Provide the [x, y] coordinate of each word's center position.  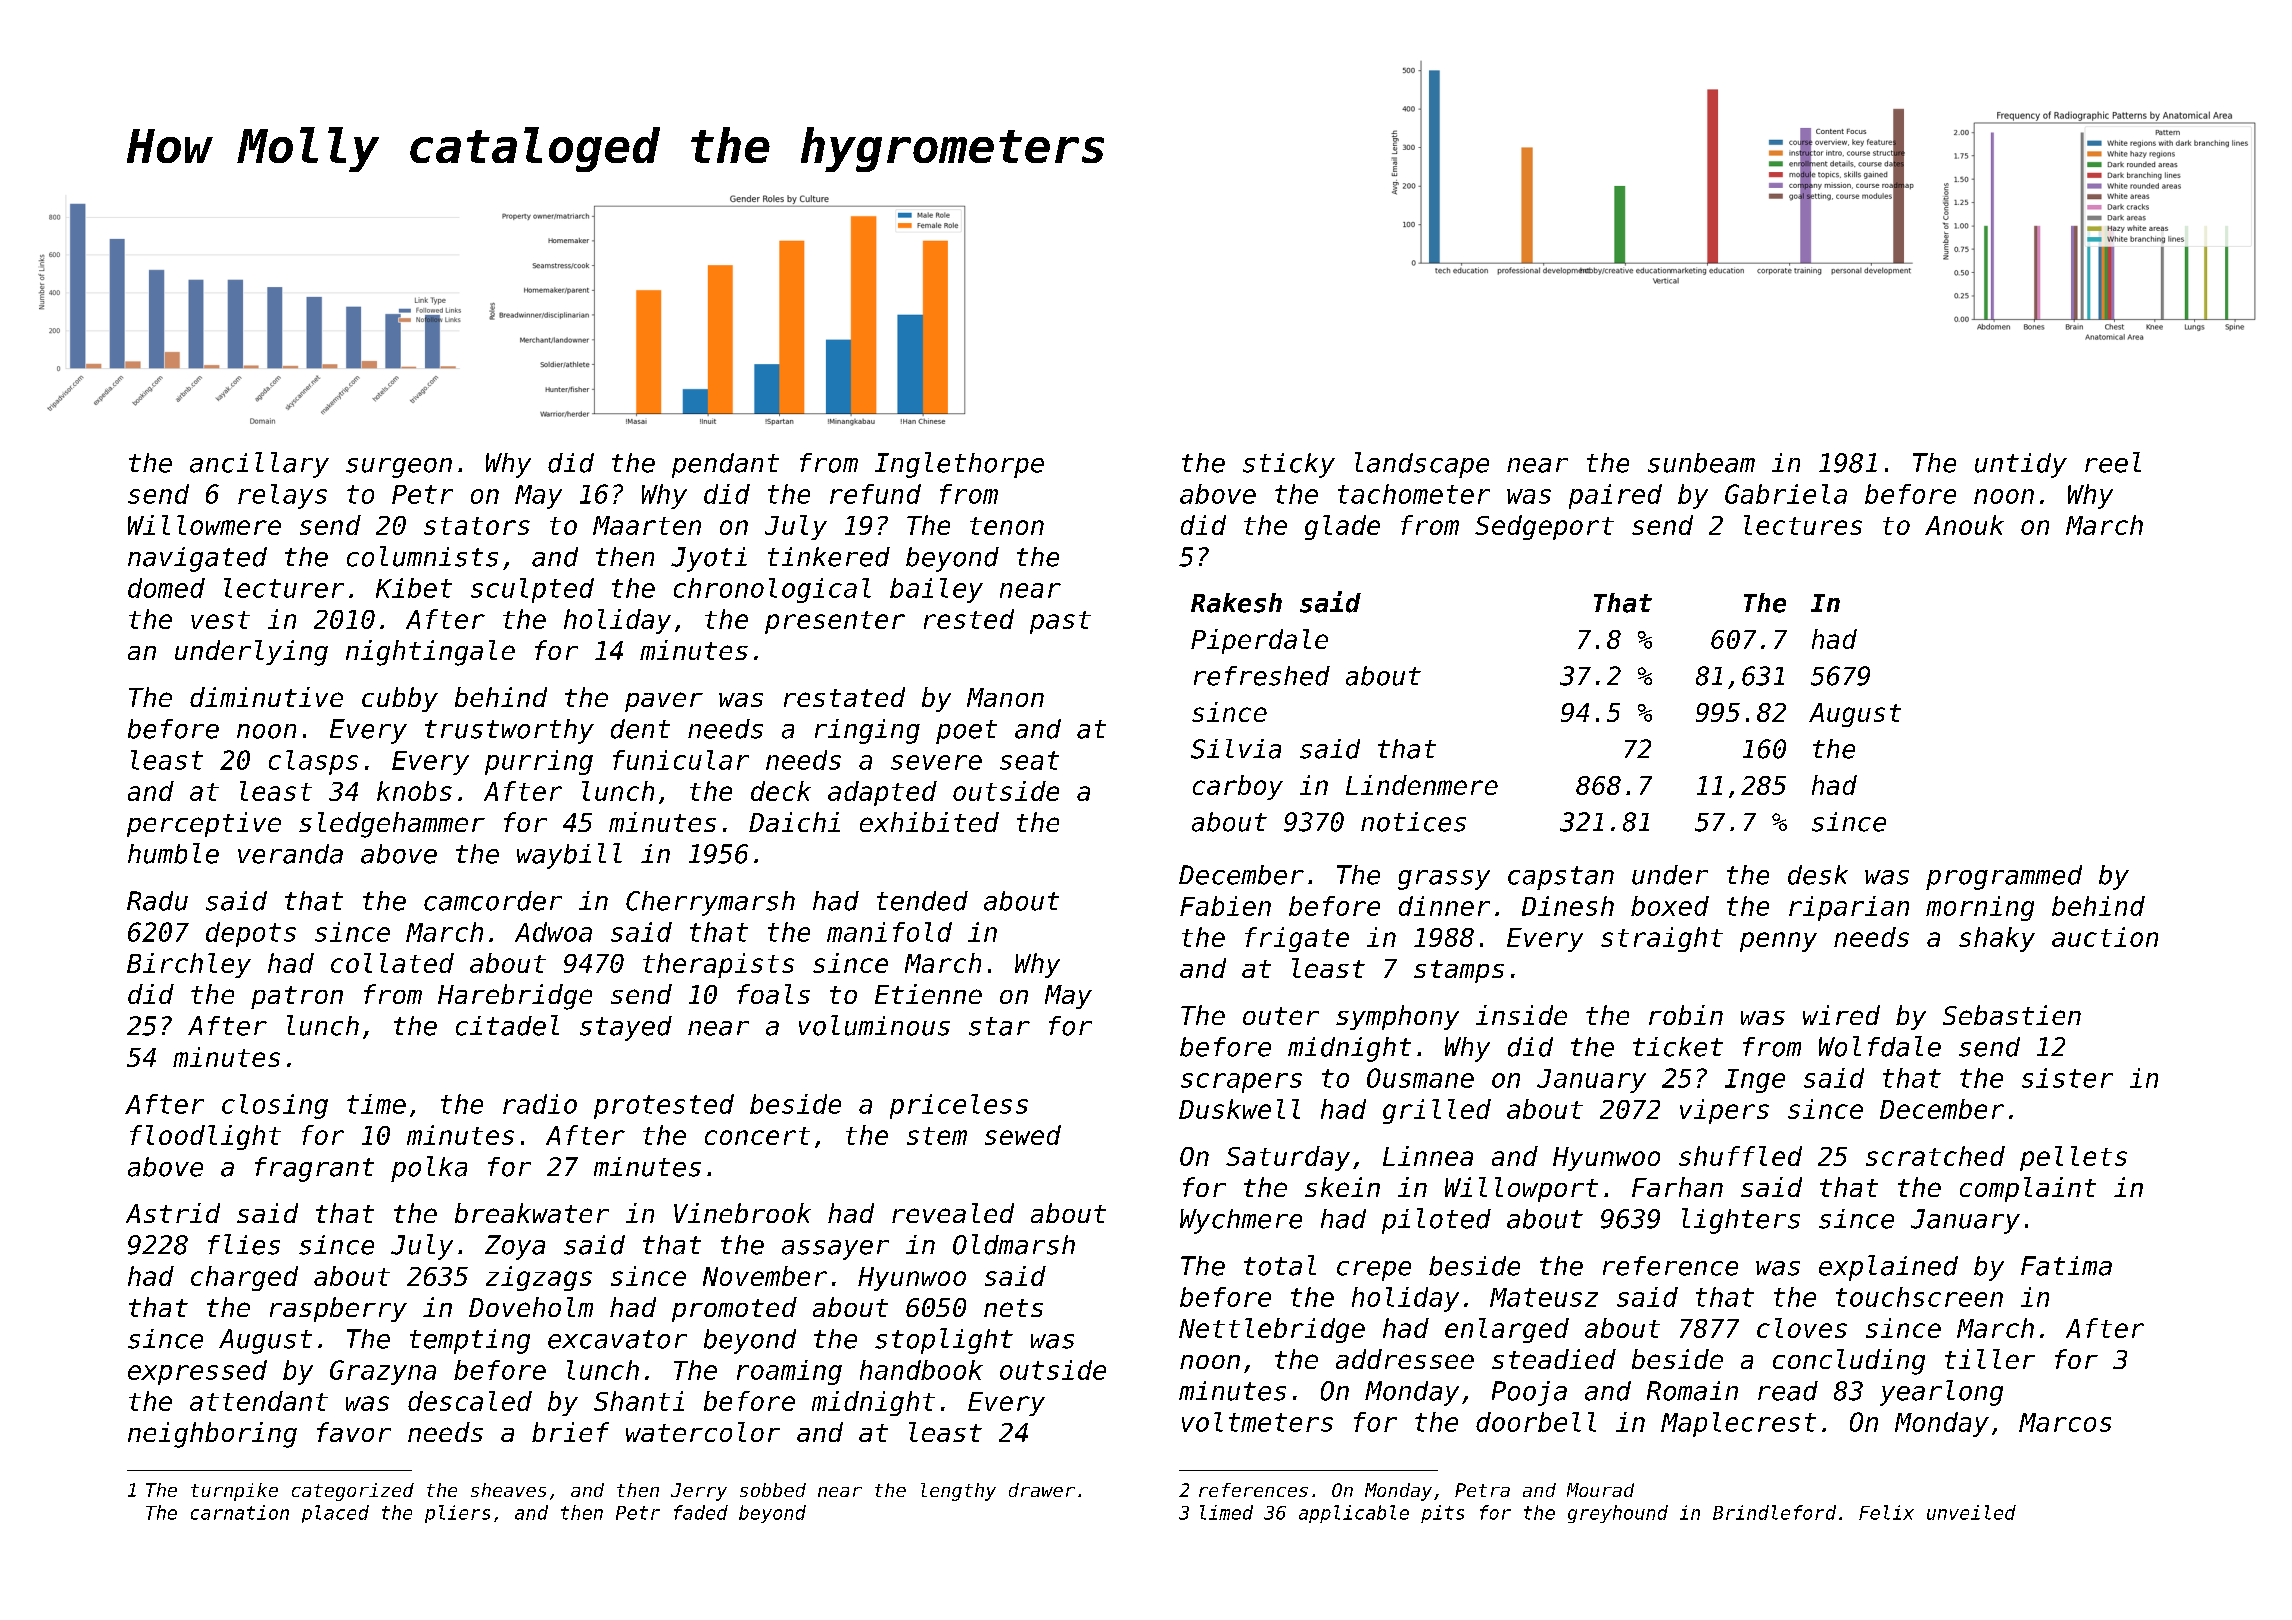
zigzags [539, 1278]
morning [1980, 908]
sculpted [532, 590]
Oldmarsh [1014, 1244]
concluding [1849, 1362]
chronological [772, 590]
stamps [1459, 971]
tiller [1990, 1359]
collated [392, 963]
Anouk [1964, 525]
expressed [197, 1372]
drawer [1042, 1490]
